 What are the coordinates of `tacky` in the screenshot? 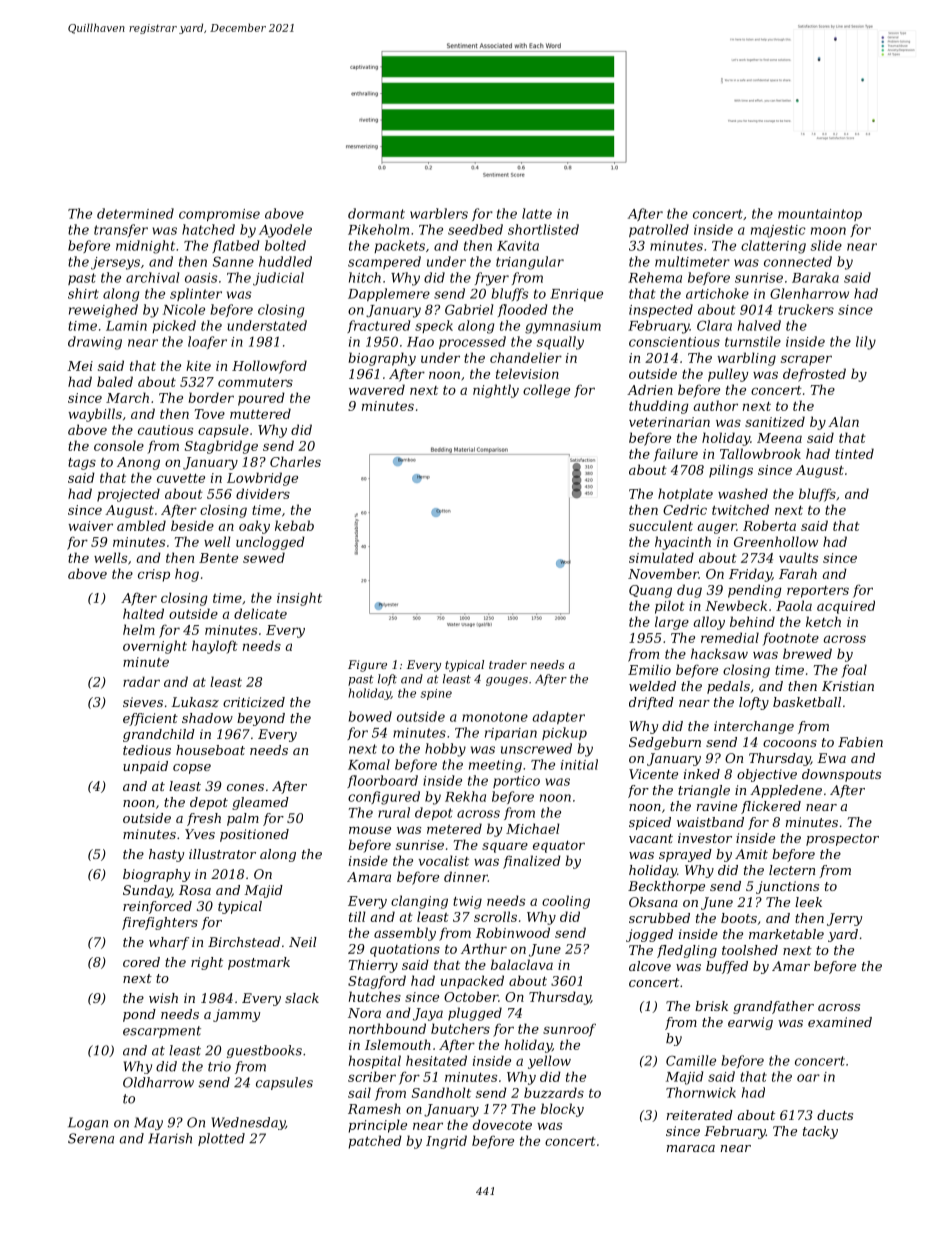 It's located at (820, 1132).
